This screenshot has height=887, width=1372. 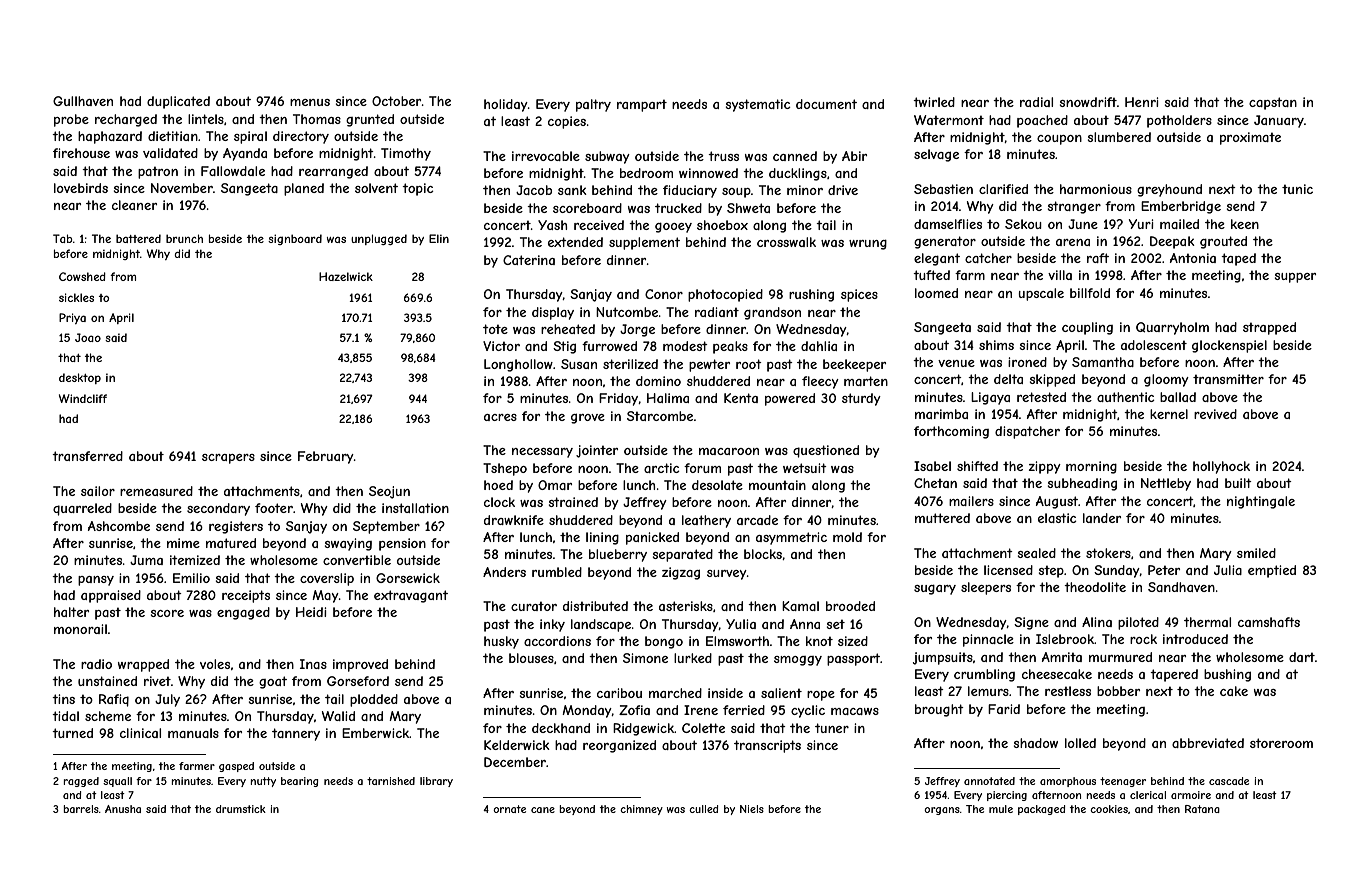 I want to click on January, so click(x=1279, y=121).
